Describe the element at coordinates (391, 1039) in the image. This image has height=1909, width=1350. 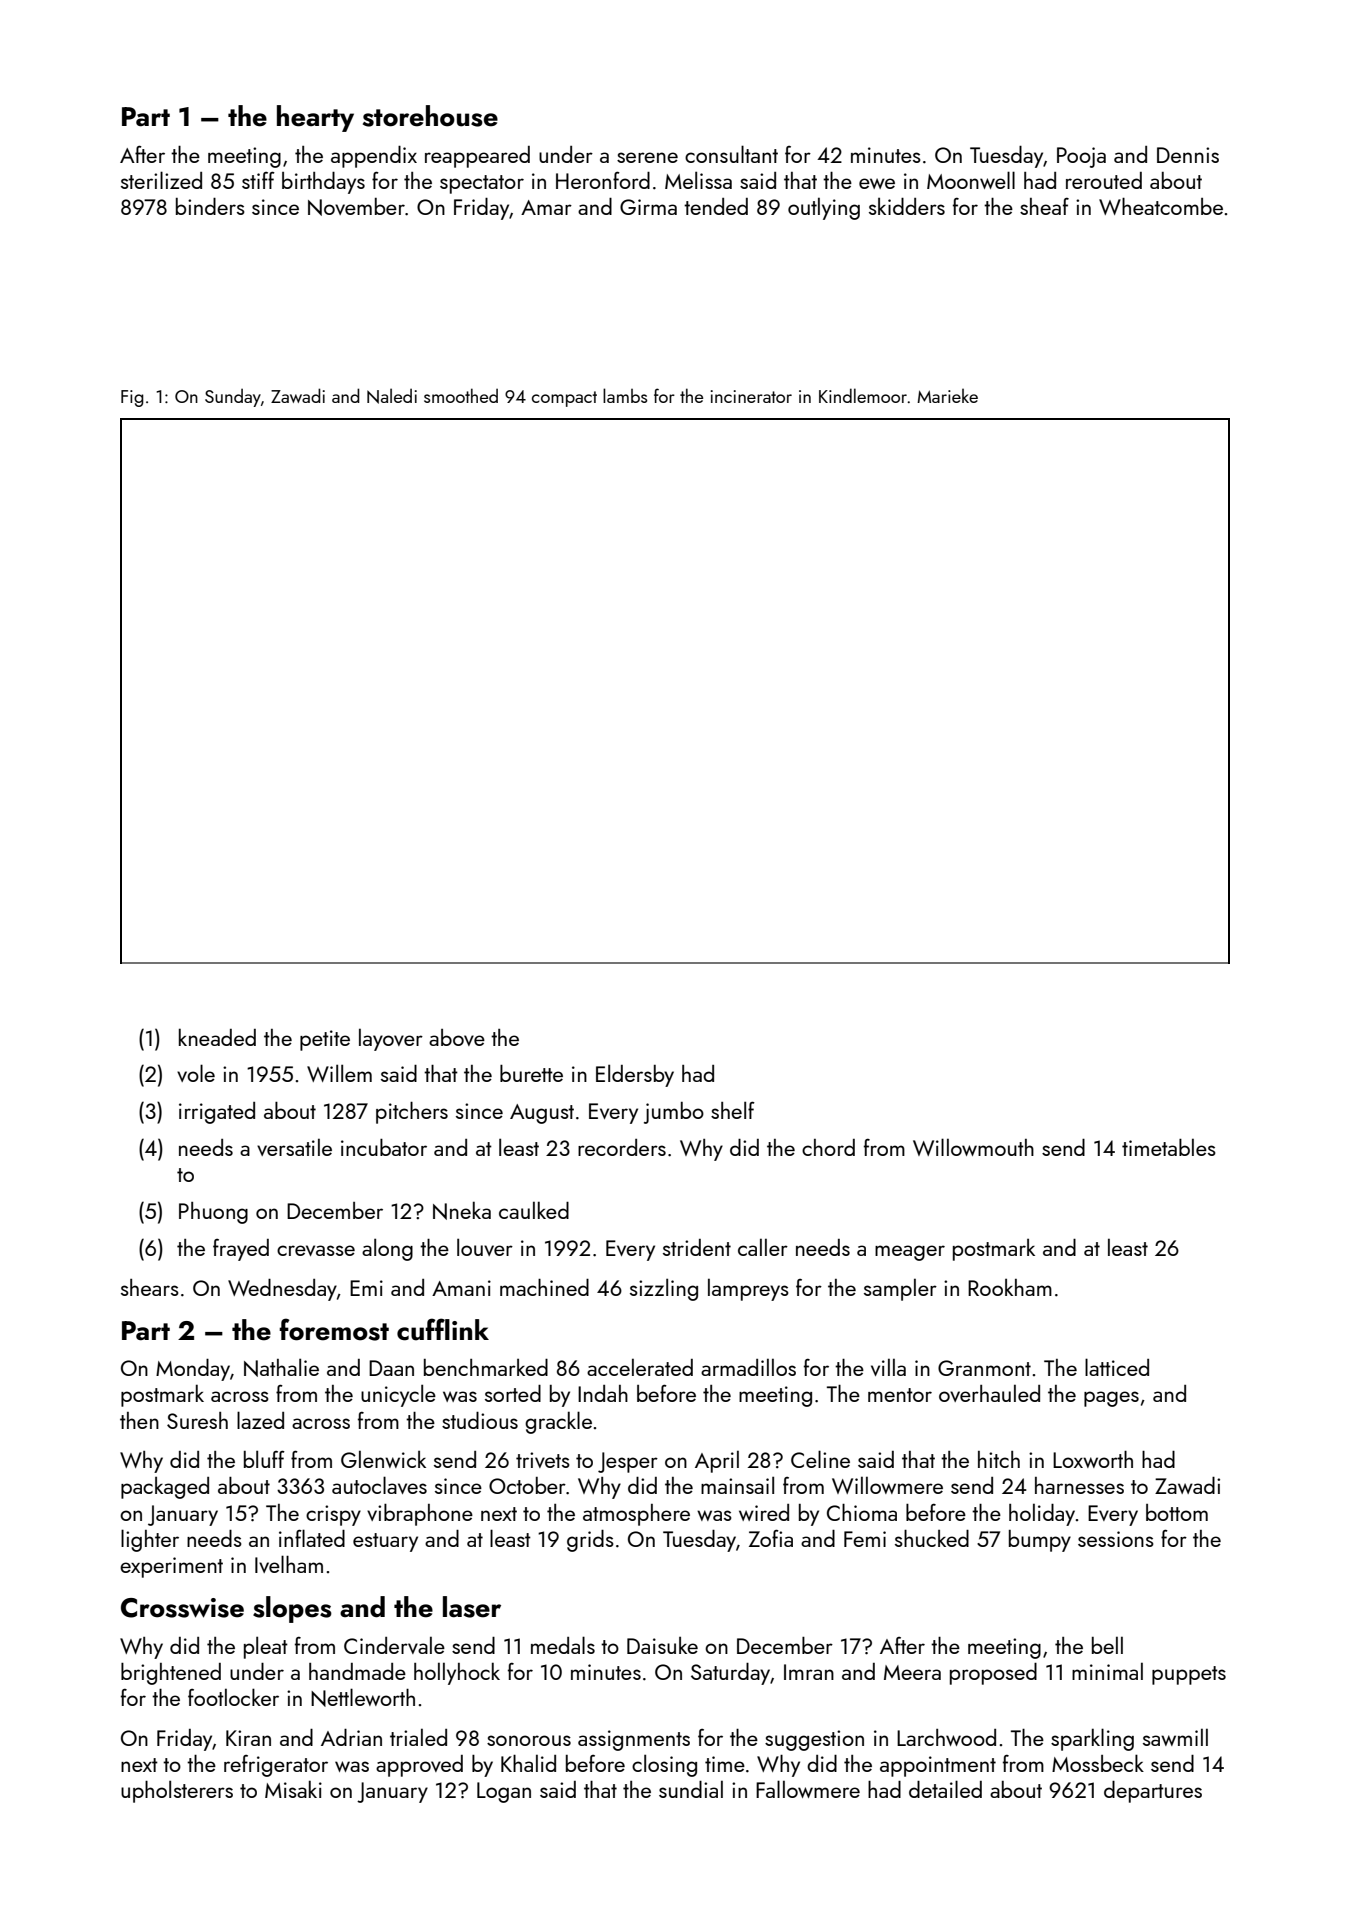
I see `layover` at that location.
